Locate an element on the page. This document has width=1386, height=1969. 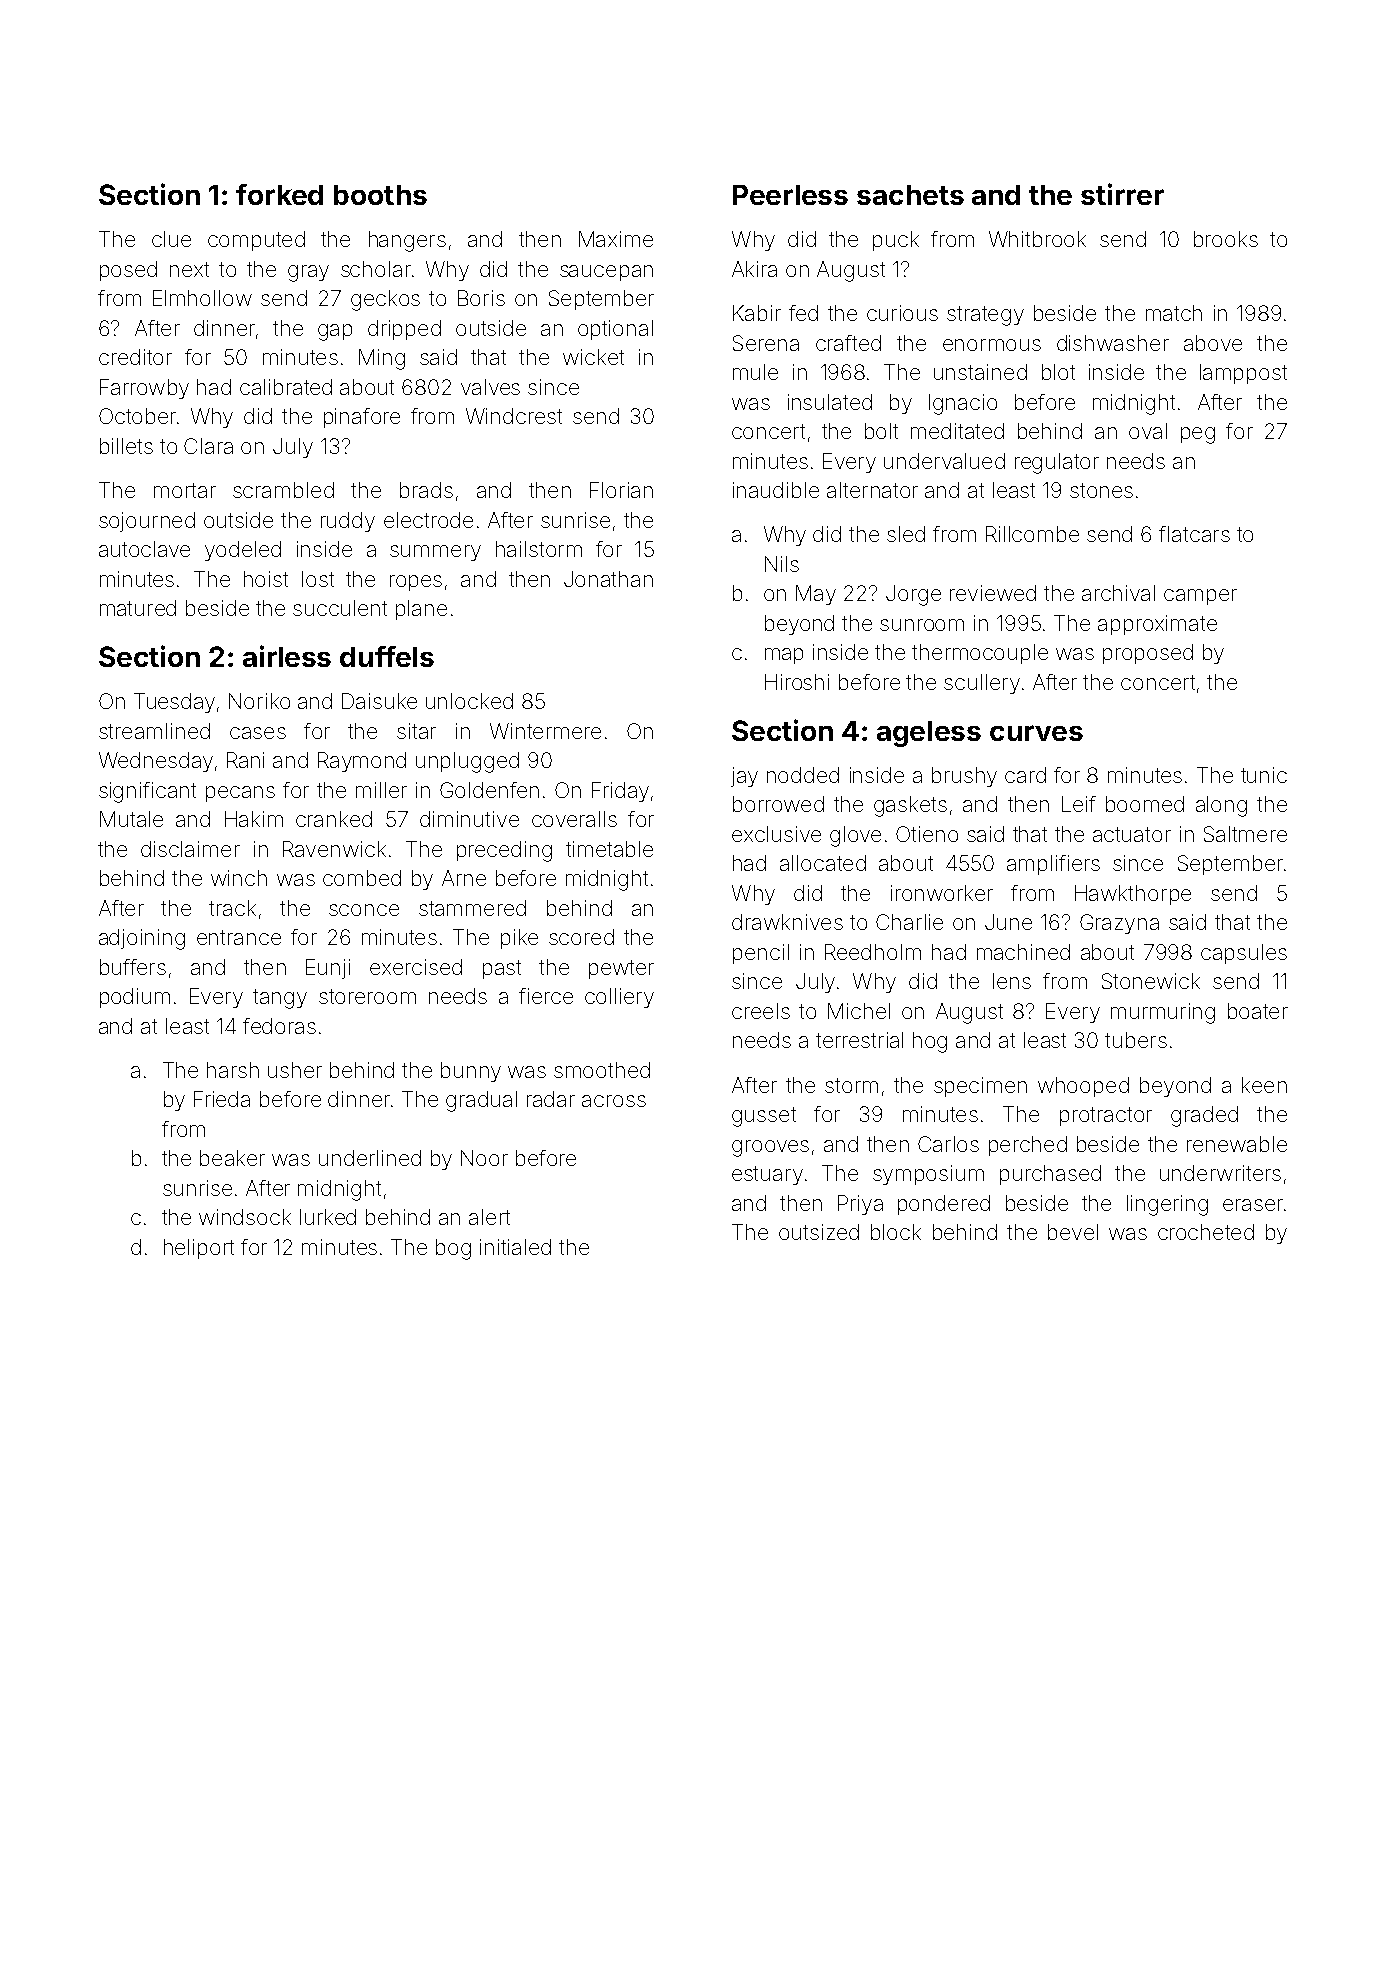
Noor is located at coordinates (484, 1158).
